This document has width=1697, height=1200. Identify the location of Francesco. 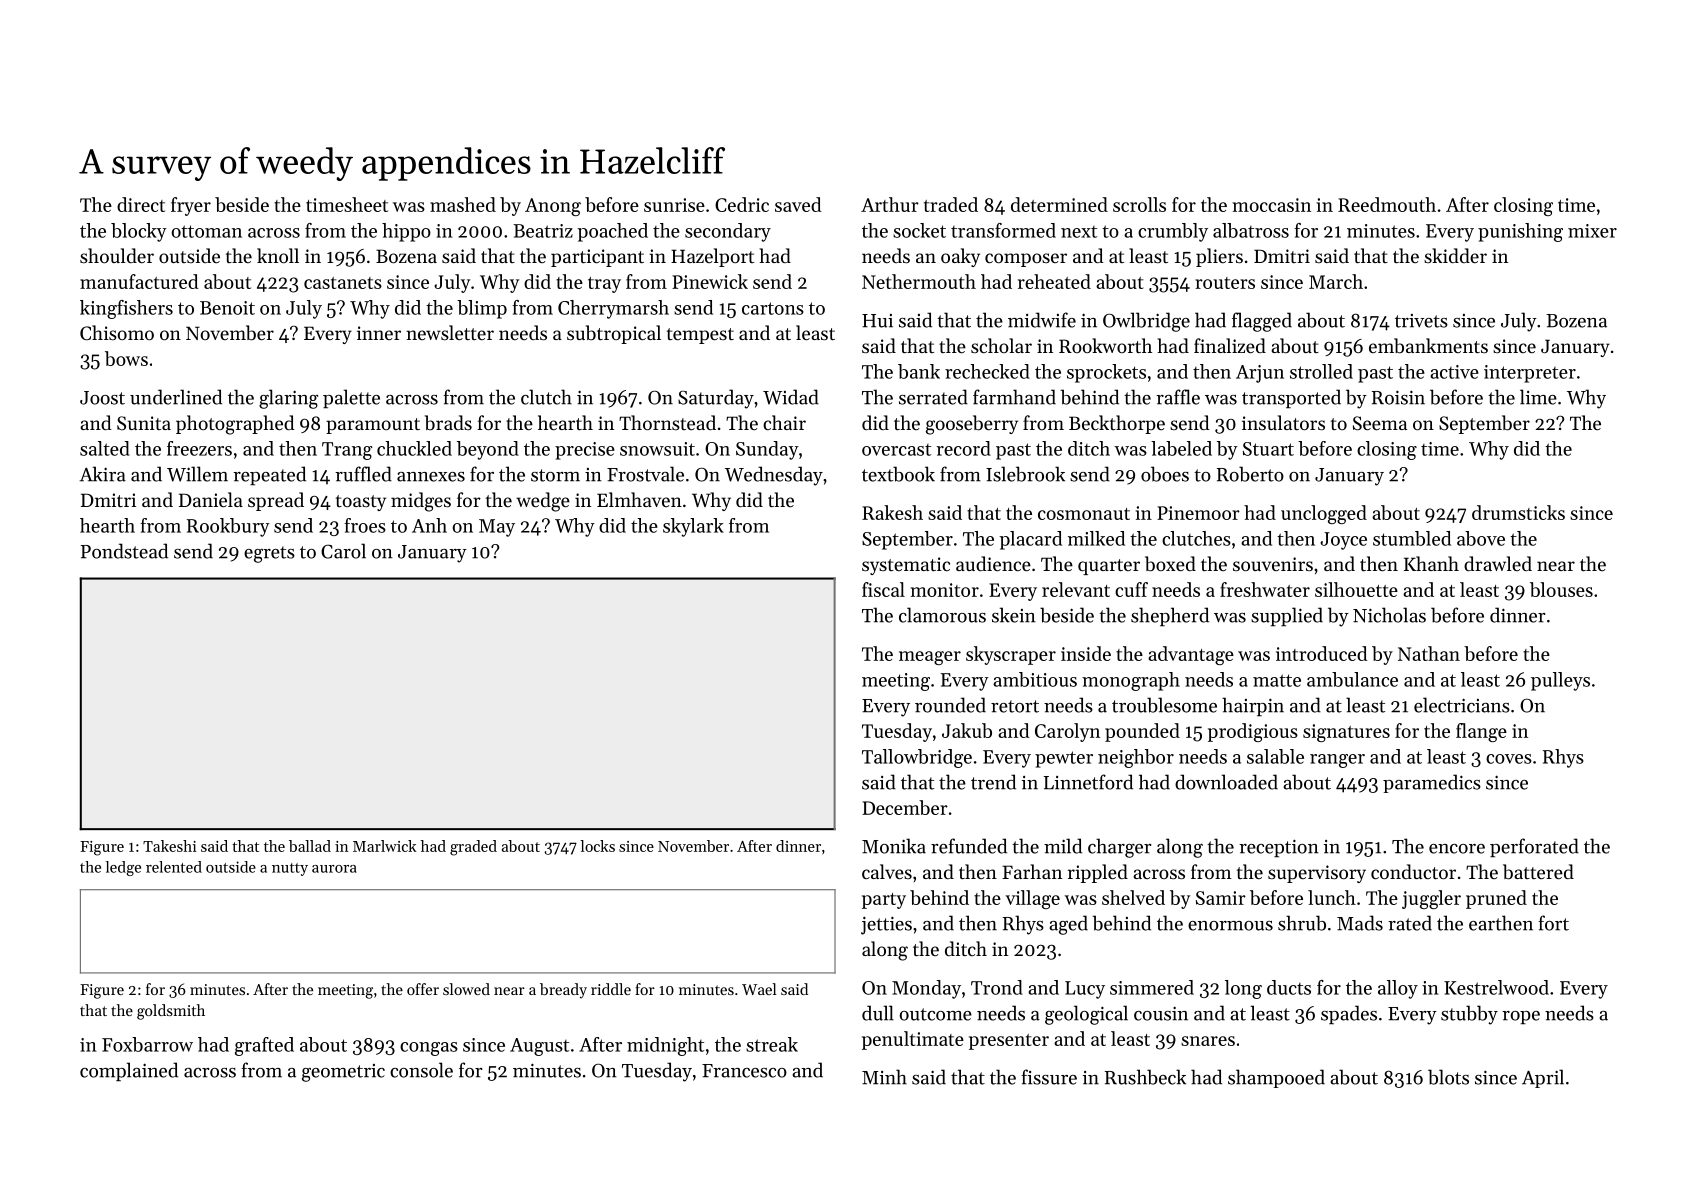
(744, 1071).
